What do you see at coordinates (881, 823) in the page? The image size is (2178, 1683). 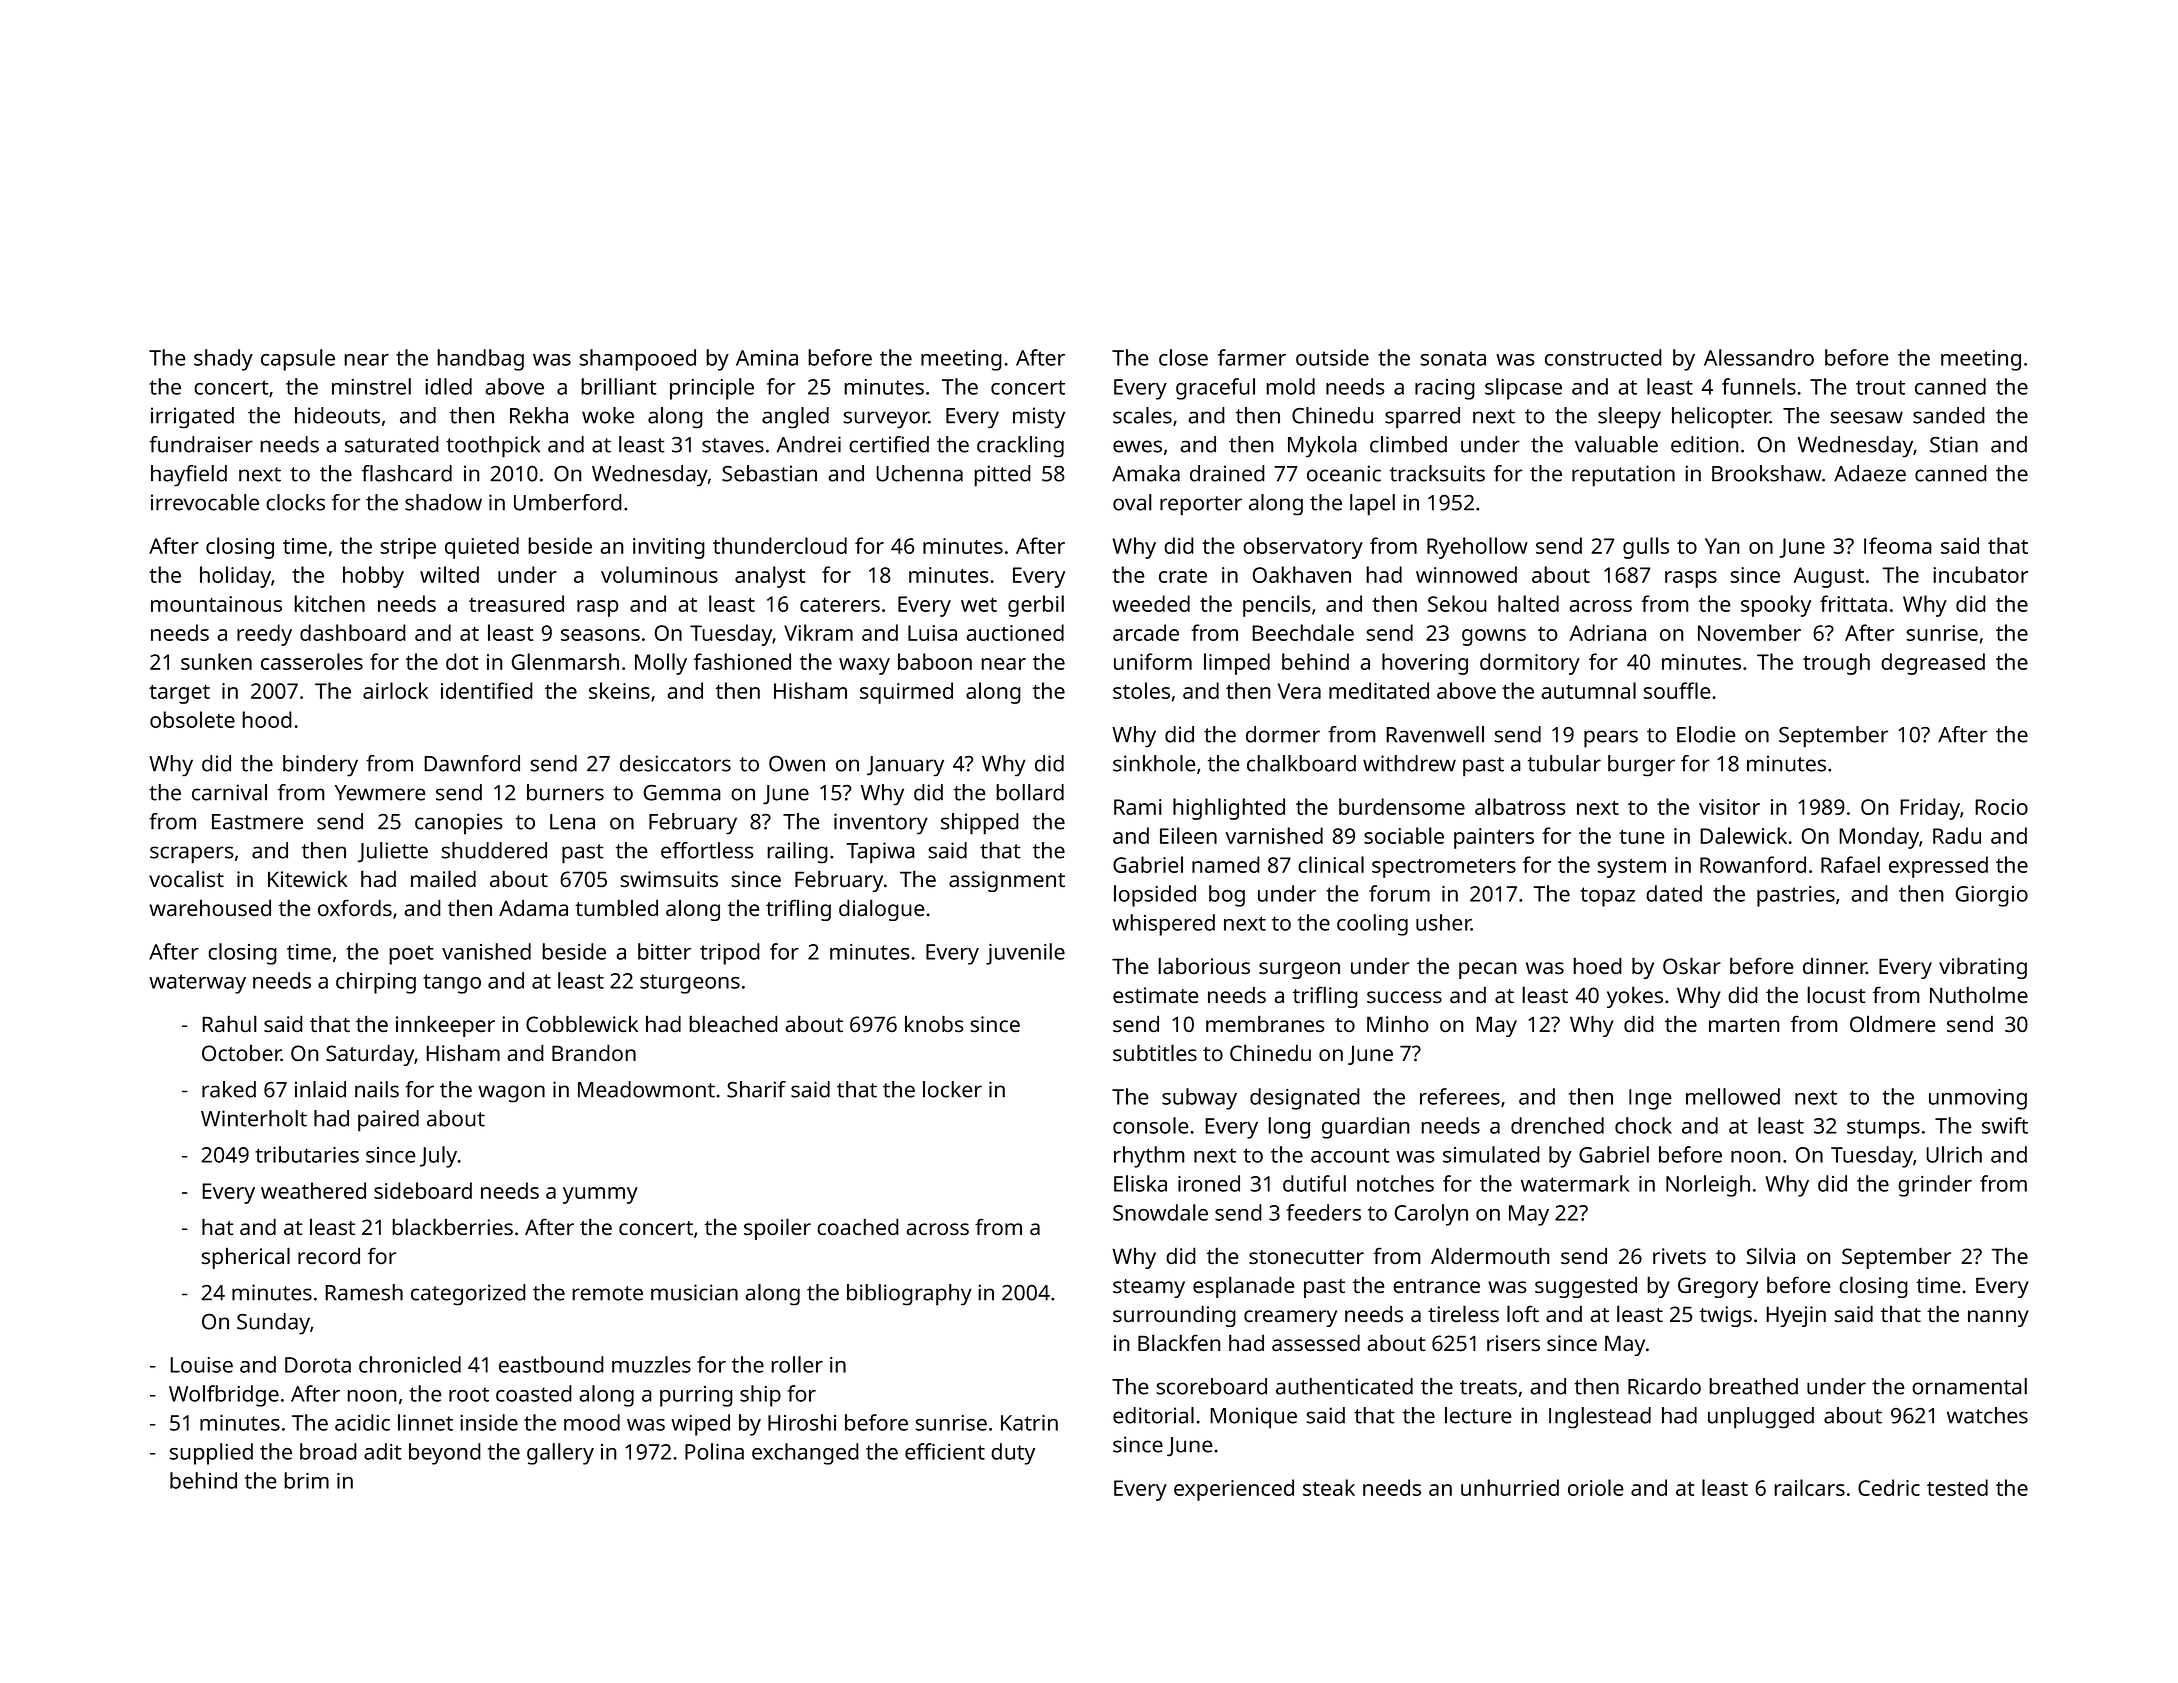 I see `inventory` at bounding box center [881, 823].
